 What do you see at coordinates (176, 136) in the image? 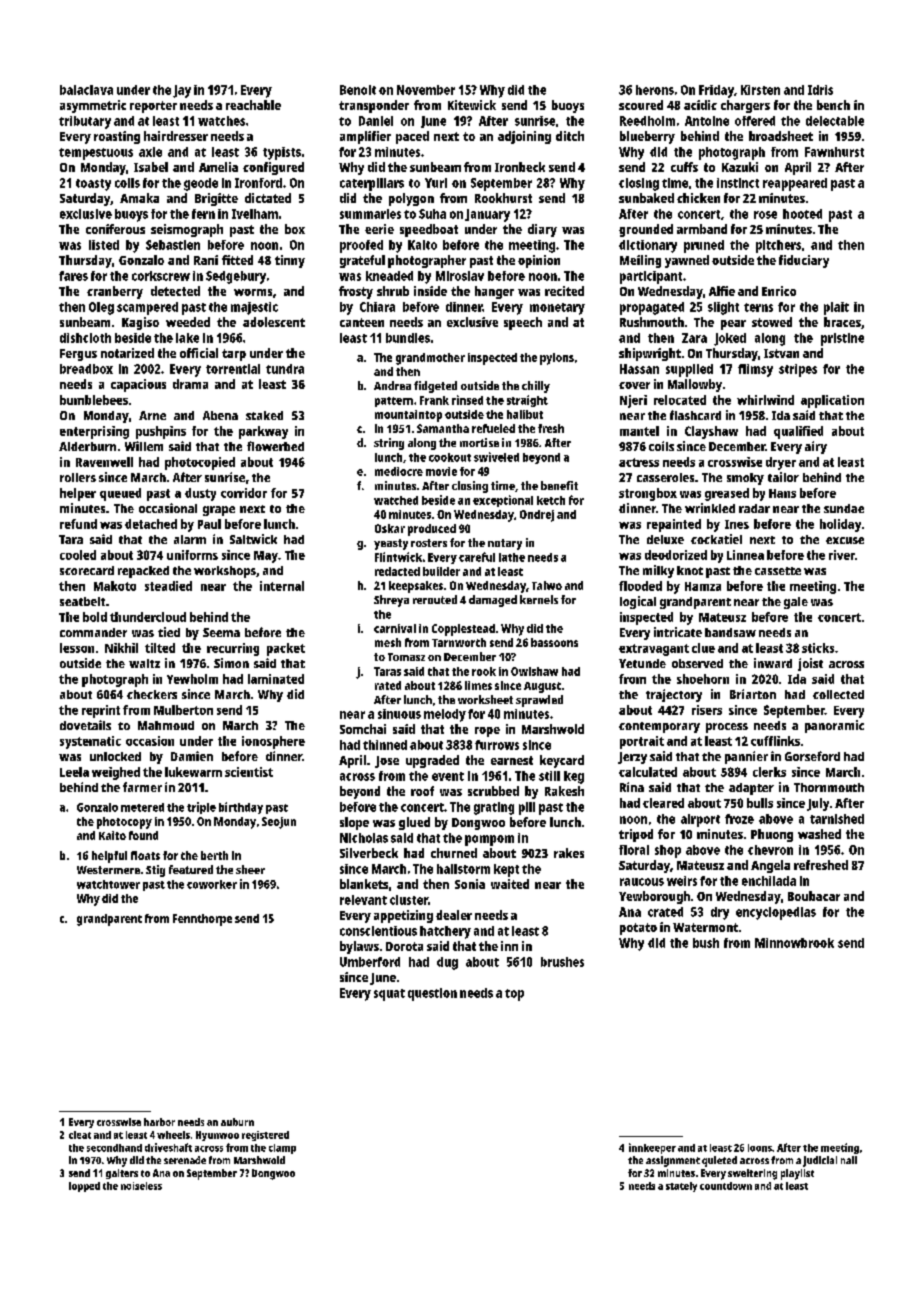
I see `hairdresser` at bounding box center [176, 136].
